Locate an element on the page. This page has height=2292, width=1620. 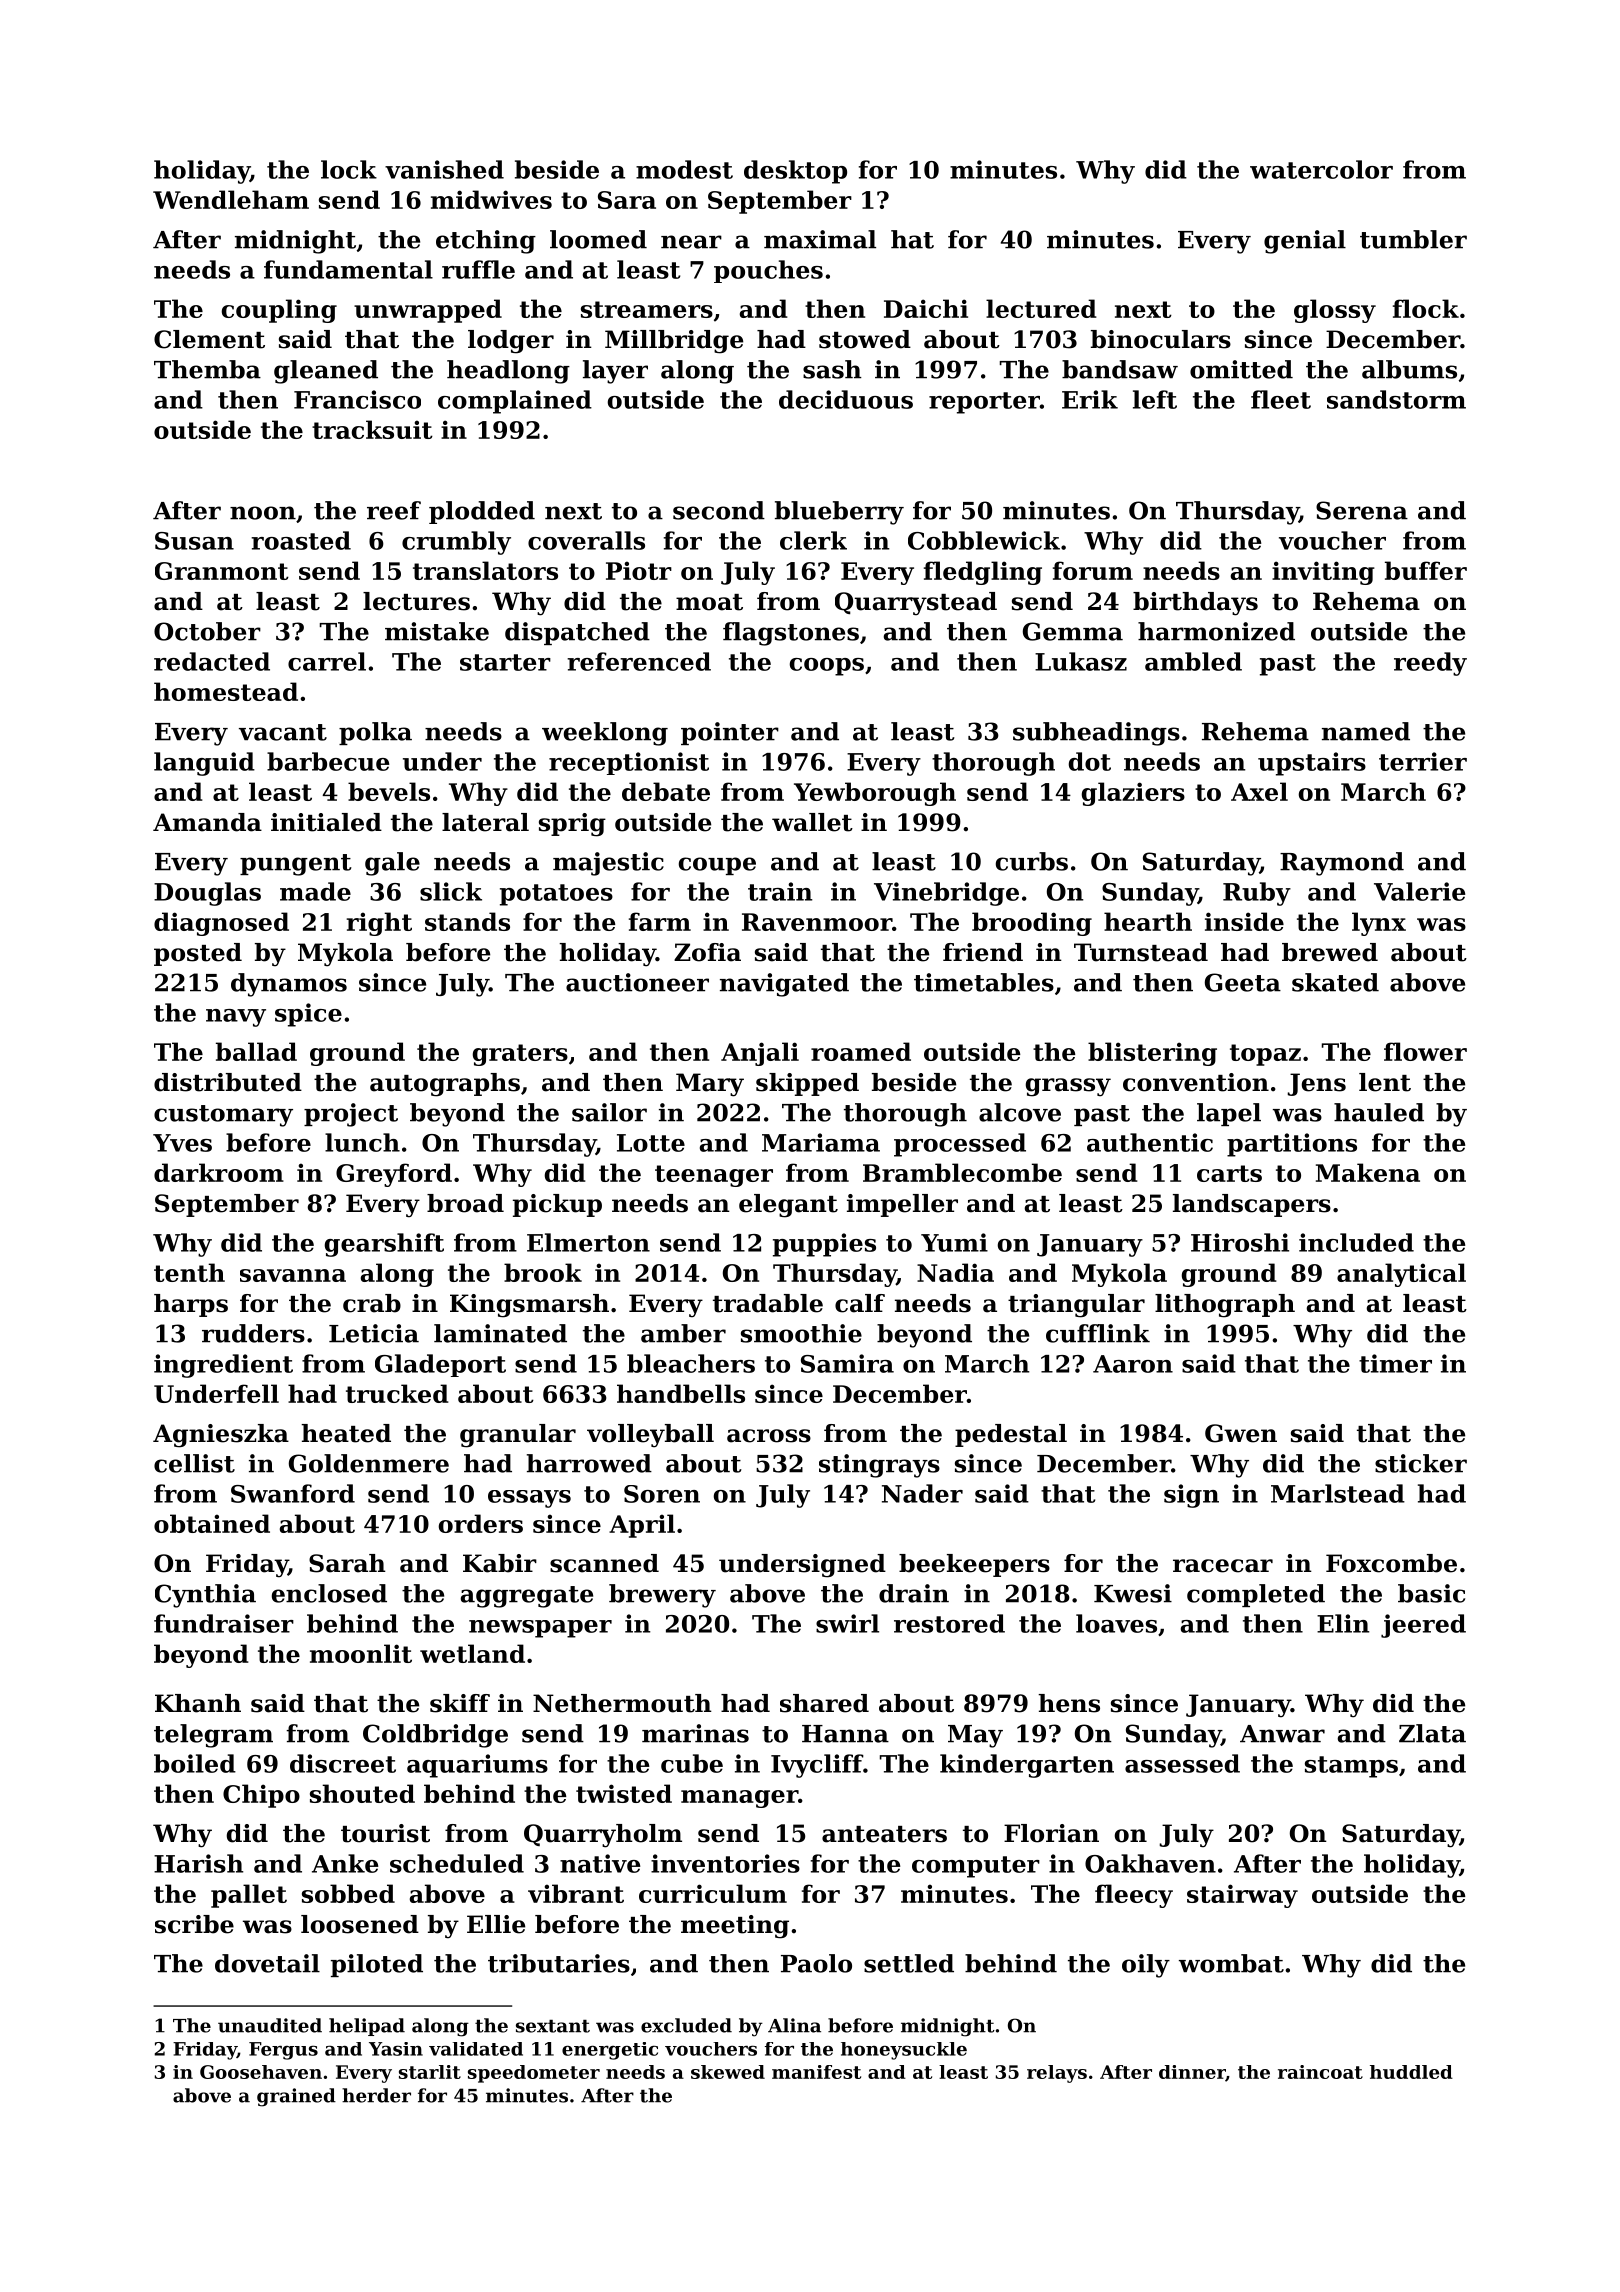
dinner is located at coordinates (1192, 2073).
